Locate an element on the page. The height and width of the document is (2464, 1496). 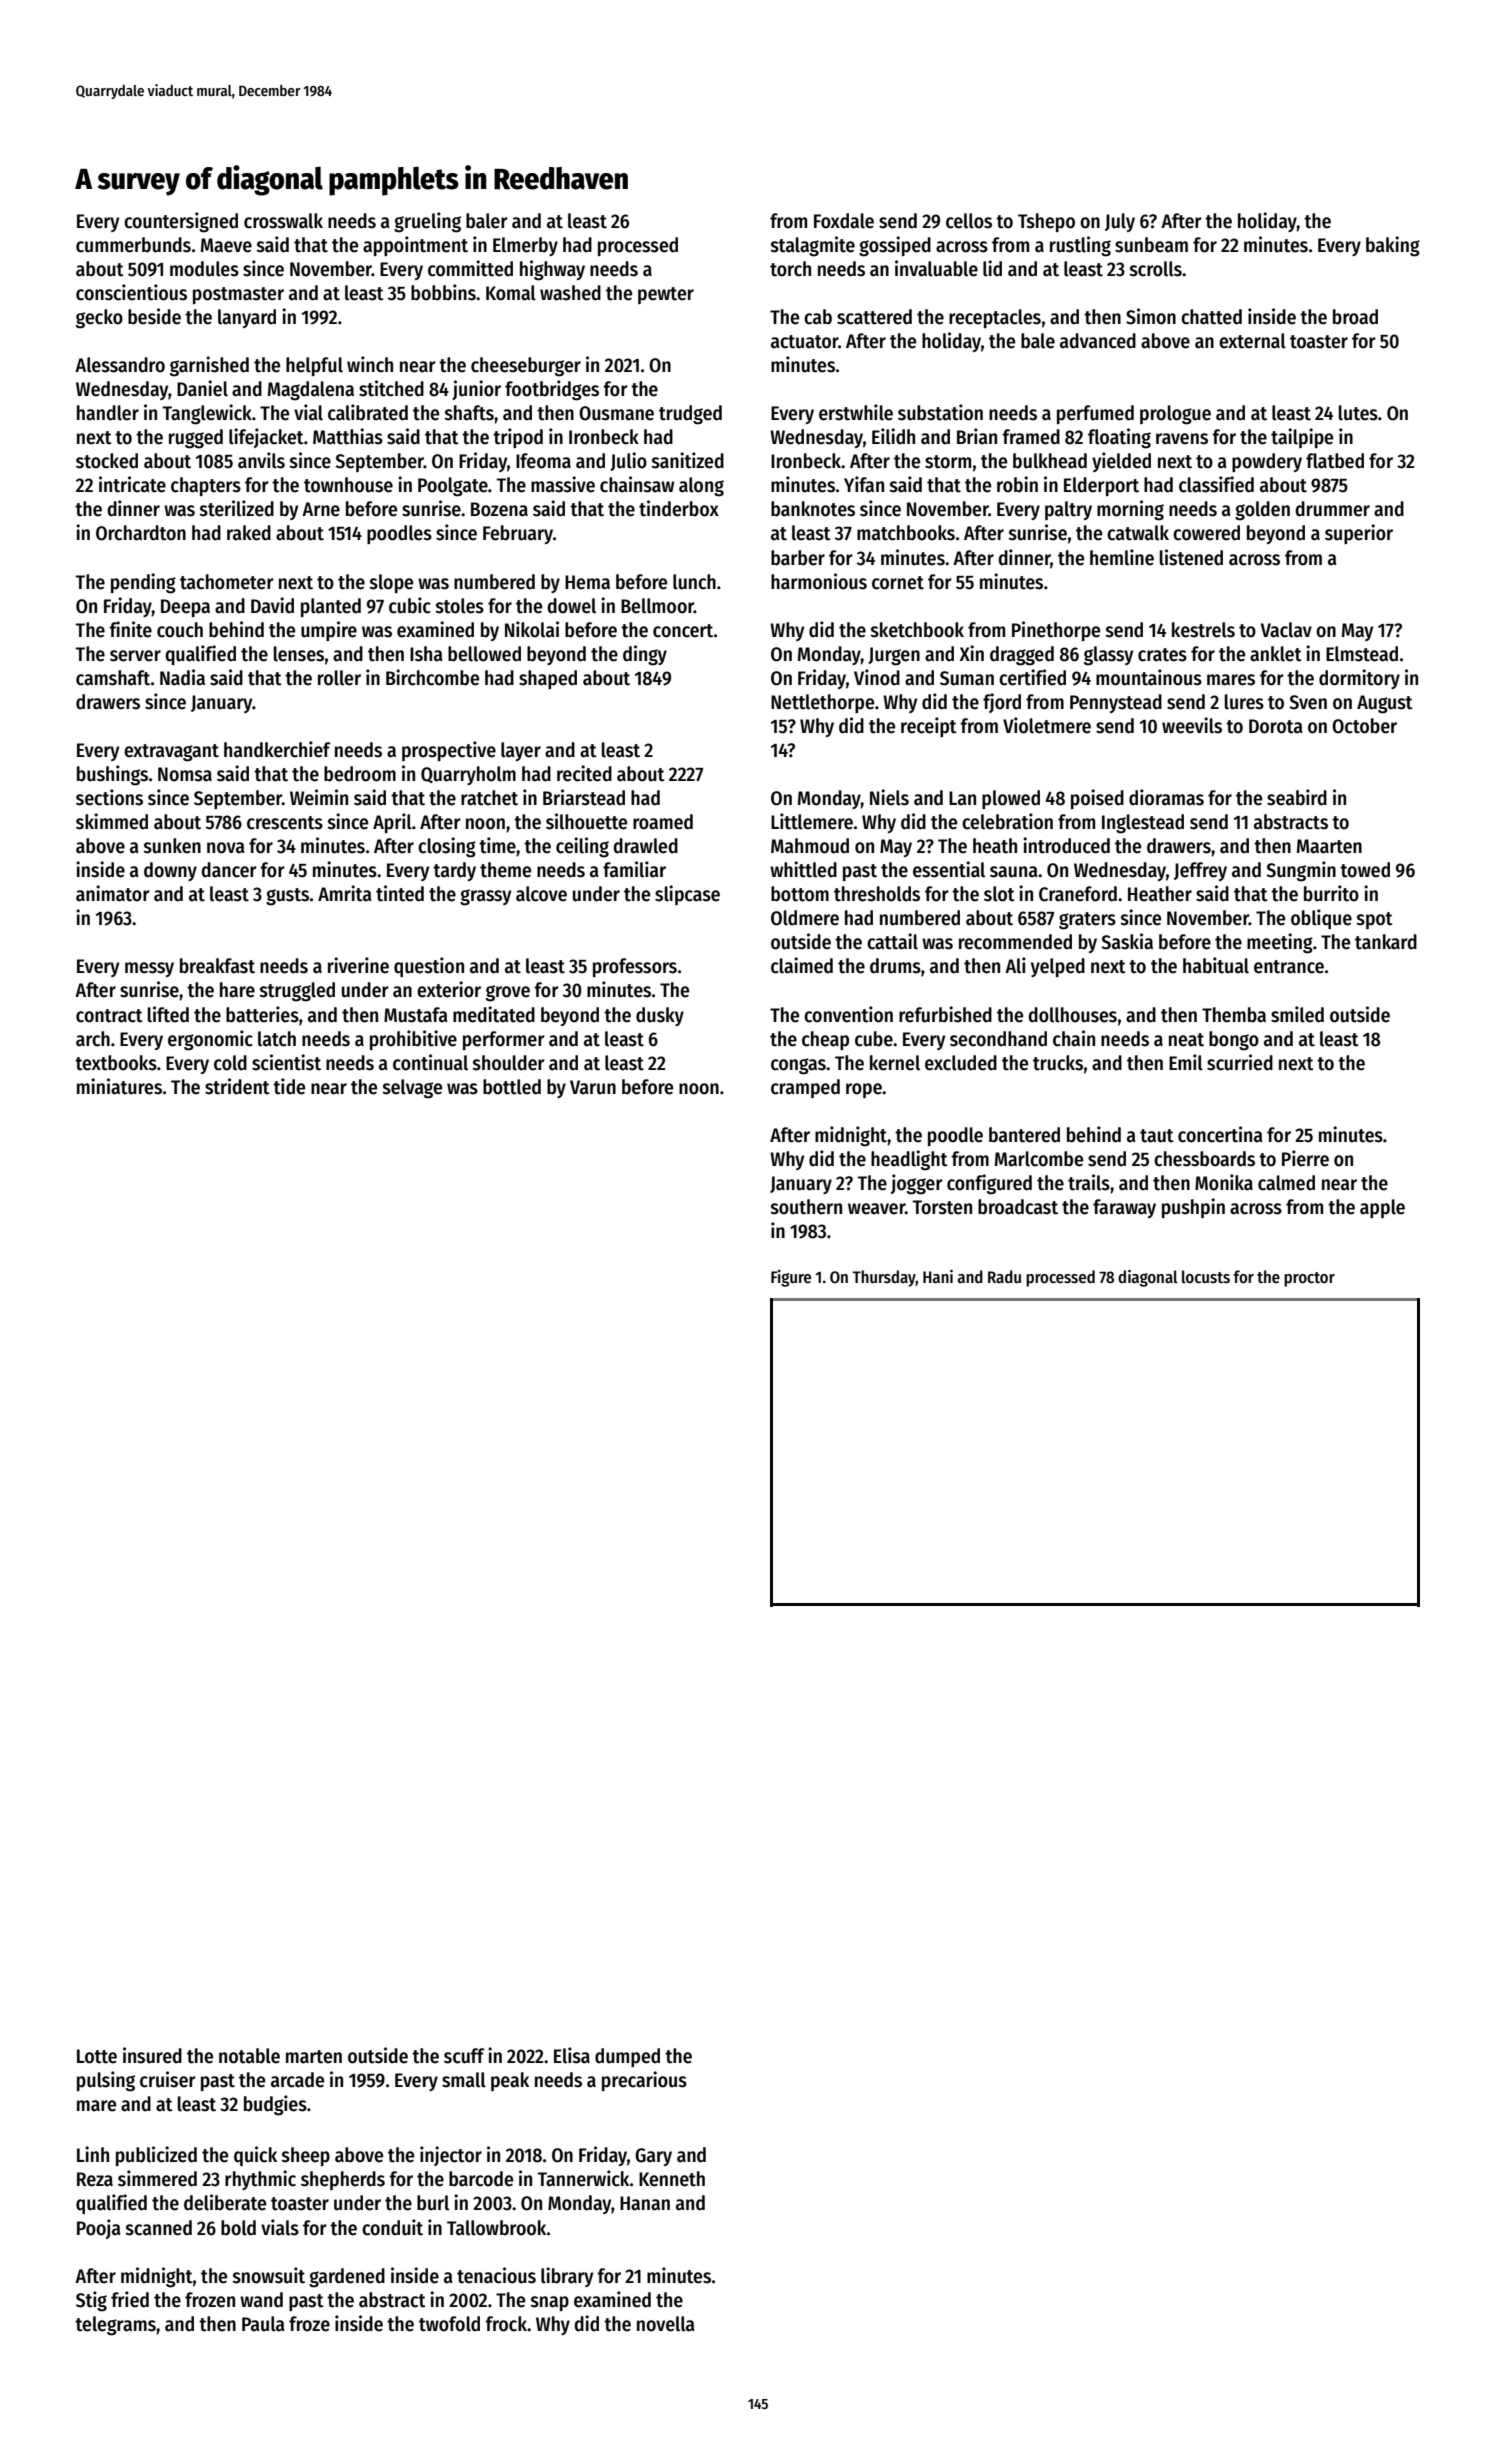
pewter is located at coordinates (666, 295).
